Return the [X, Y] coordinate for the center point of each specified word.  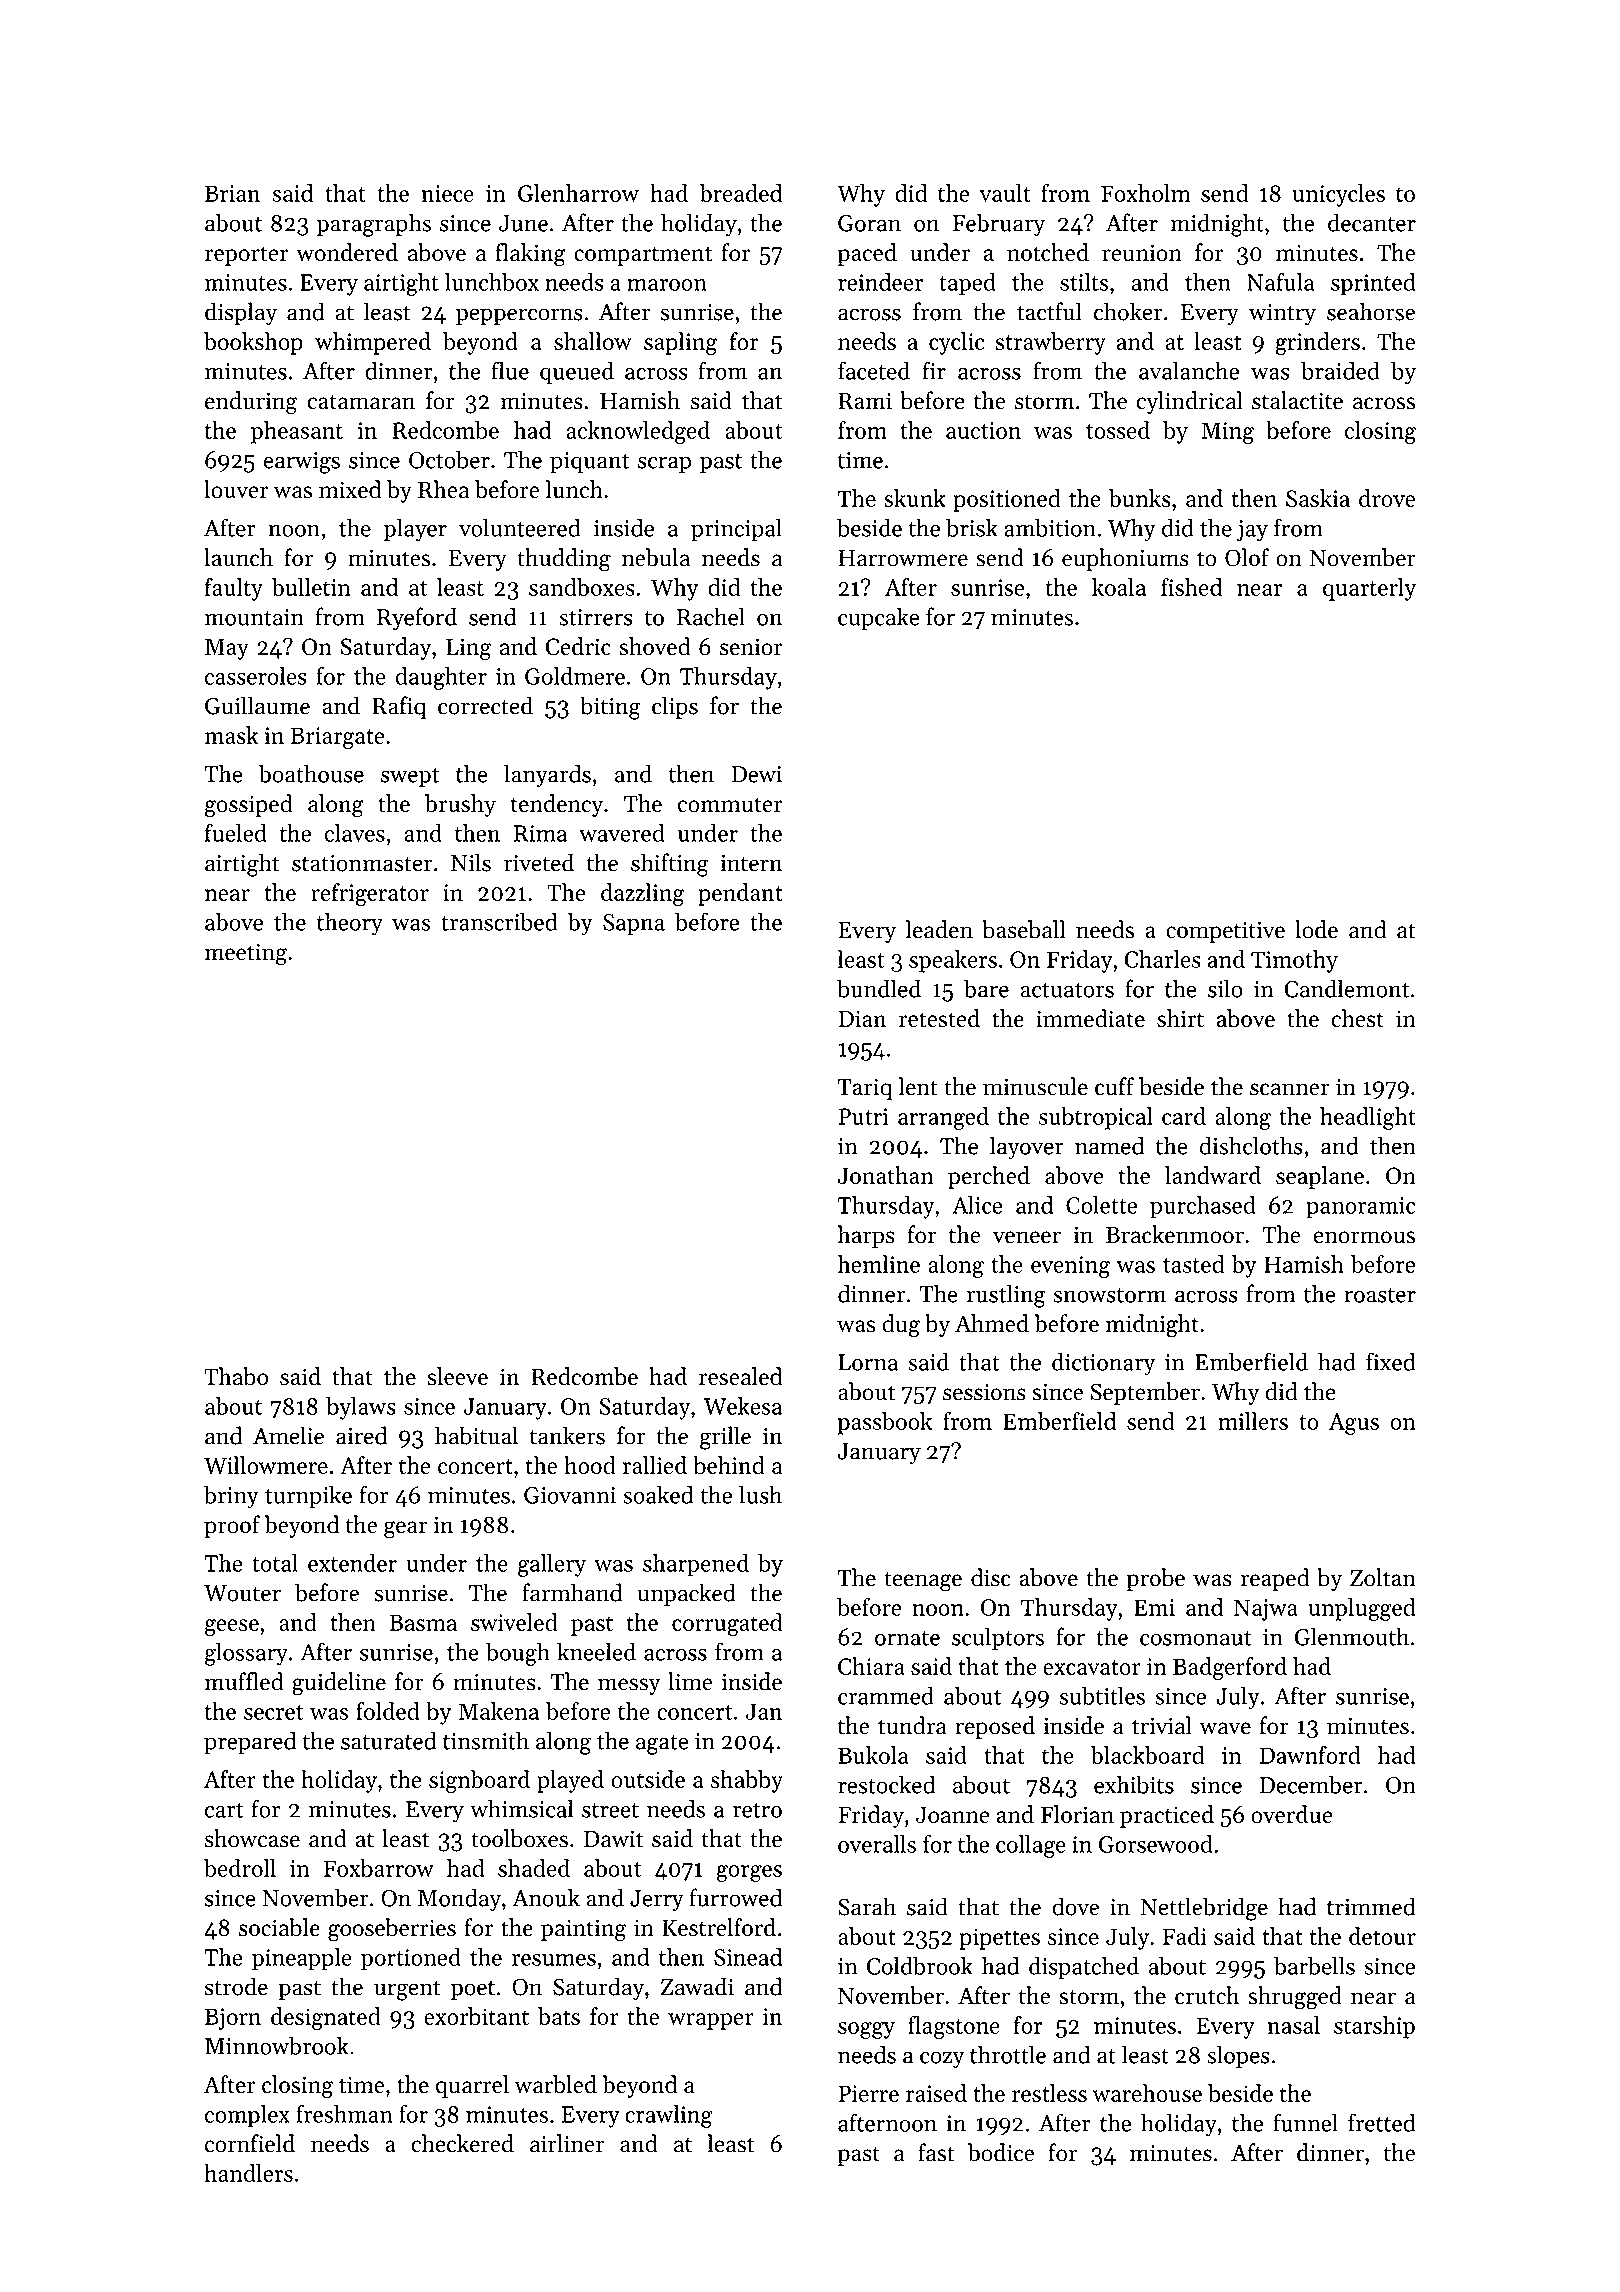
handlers [248, 2173]
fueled [236, 832]
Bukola [873, 1755]
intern [751, 863]
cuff [1114, 1086]
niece [447, 193]
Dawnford [1310, 1755]
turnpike [308, 1497]
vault [1005, 193]
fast [936, 2152]
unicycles [1338, 195]
